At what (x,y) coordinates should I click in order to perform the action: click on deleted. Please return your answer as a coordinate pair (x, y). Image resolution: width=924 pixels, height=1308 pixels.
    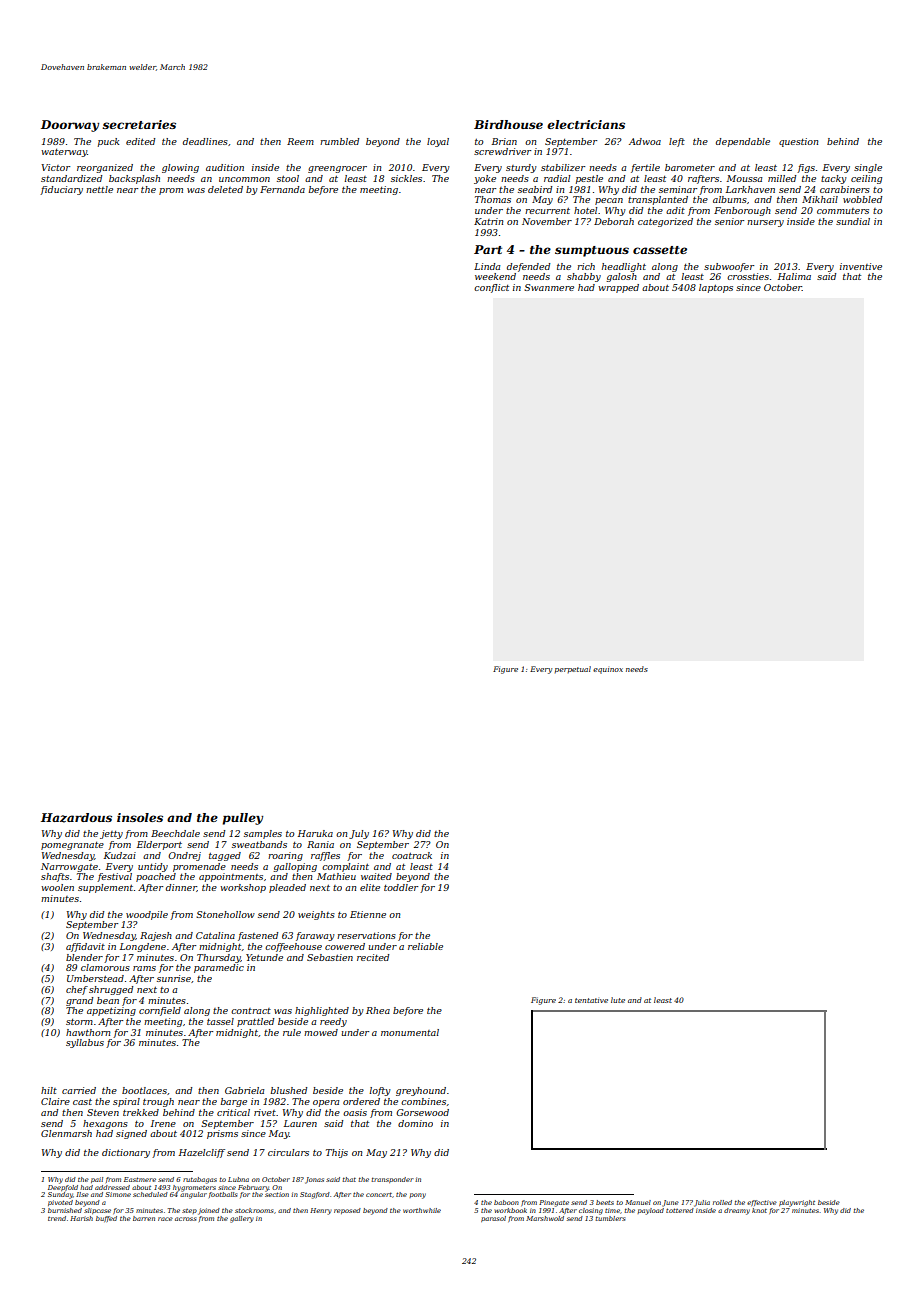
    Looking at the image, I should click on (225, 189).
